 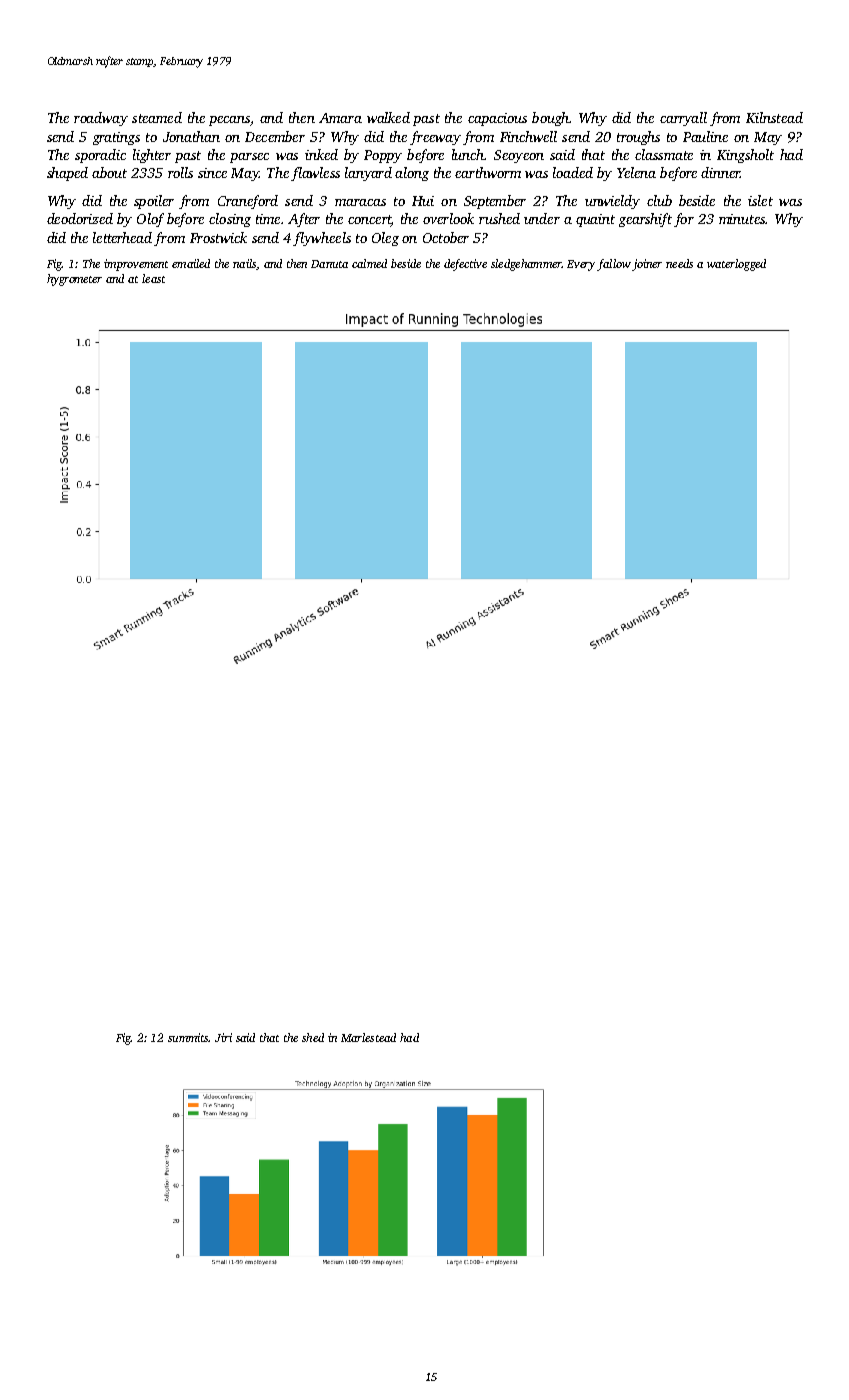 I want to click on summits, so click(x=188, y=1037).
